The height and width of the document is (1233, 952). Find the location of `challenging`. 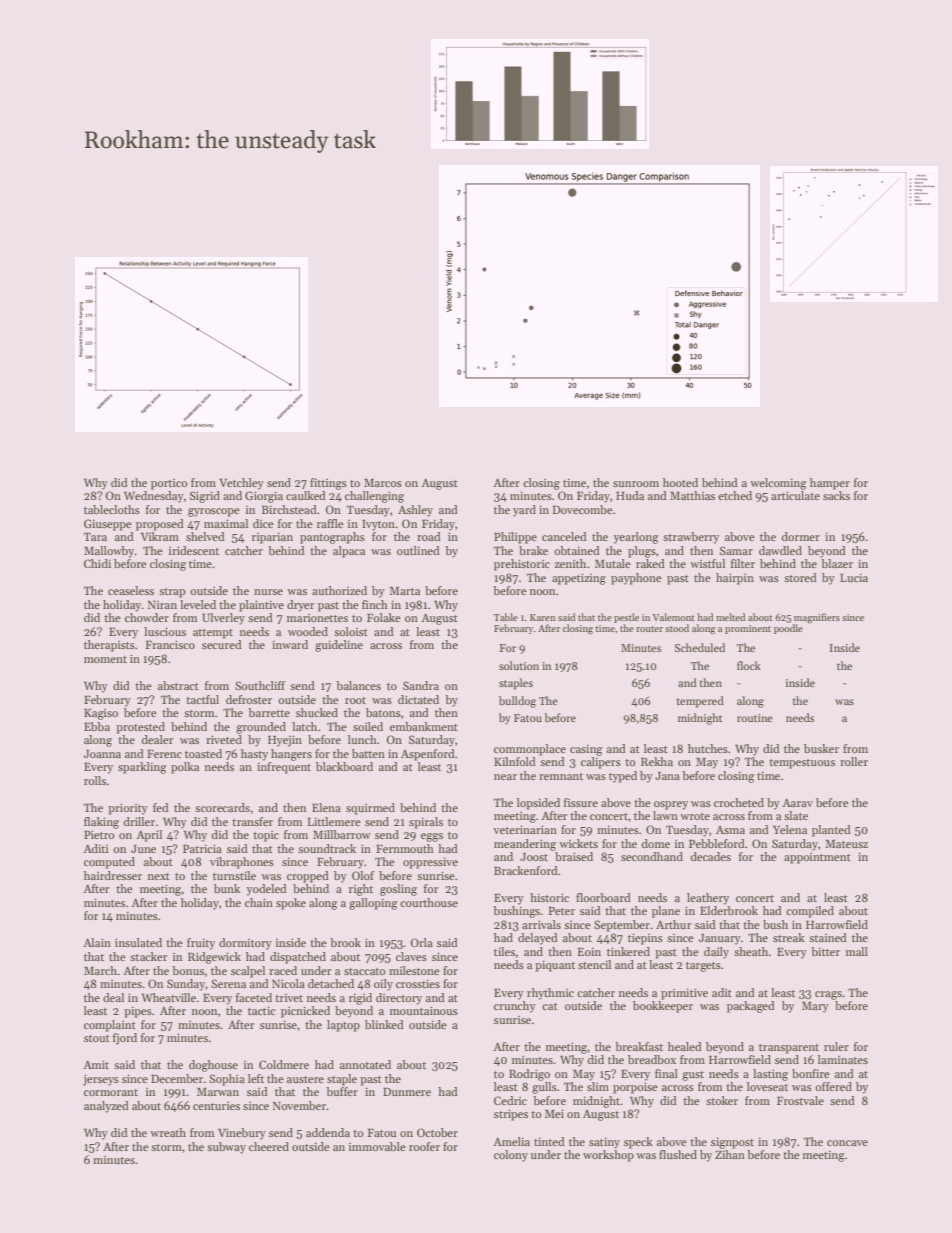

challenging is located at coordinates (374, 497).
